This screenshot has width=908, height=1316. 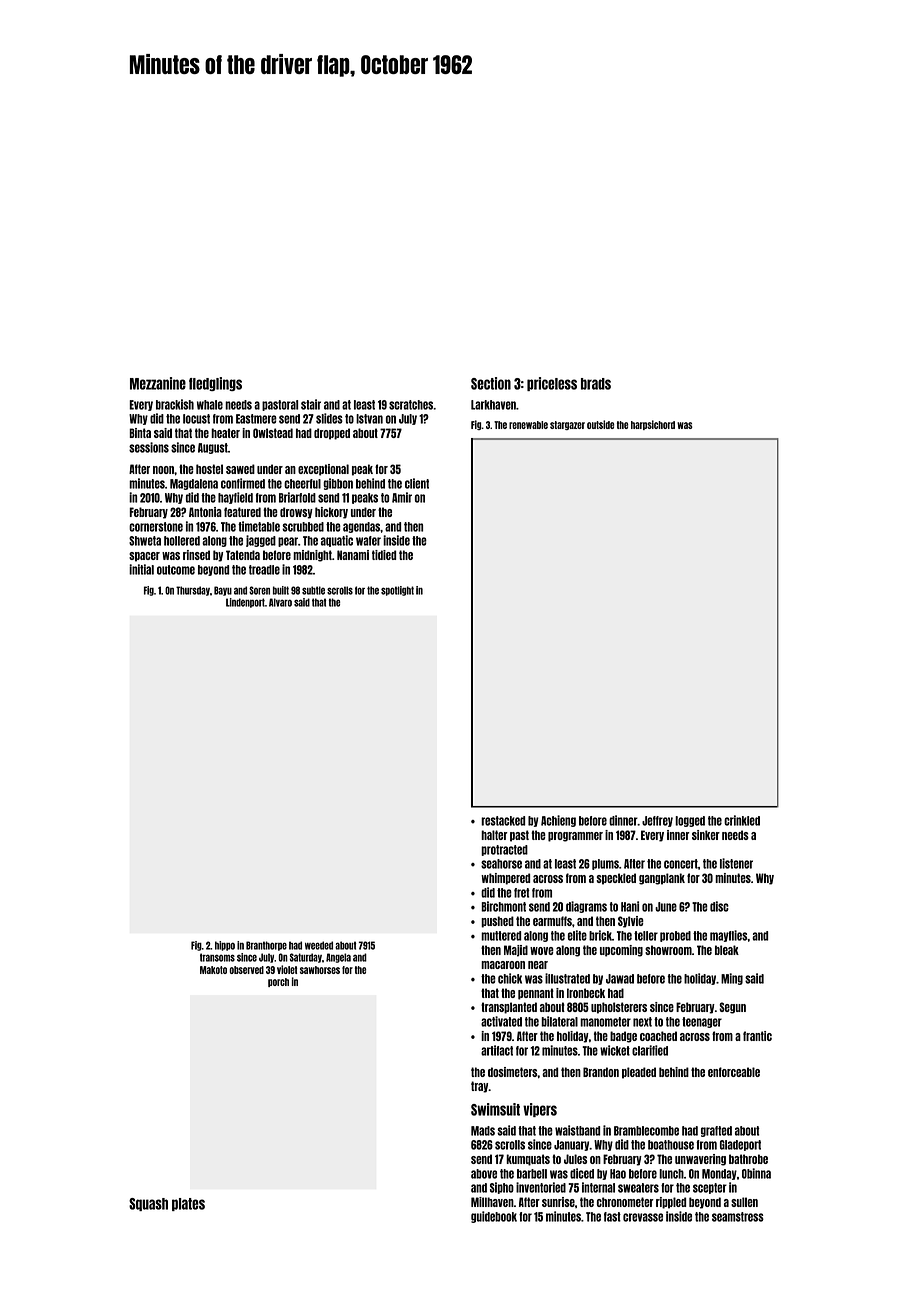 I want to click on Achieng, so click(x=558, y=821).
